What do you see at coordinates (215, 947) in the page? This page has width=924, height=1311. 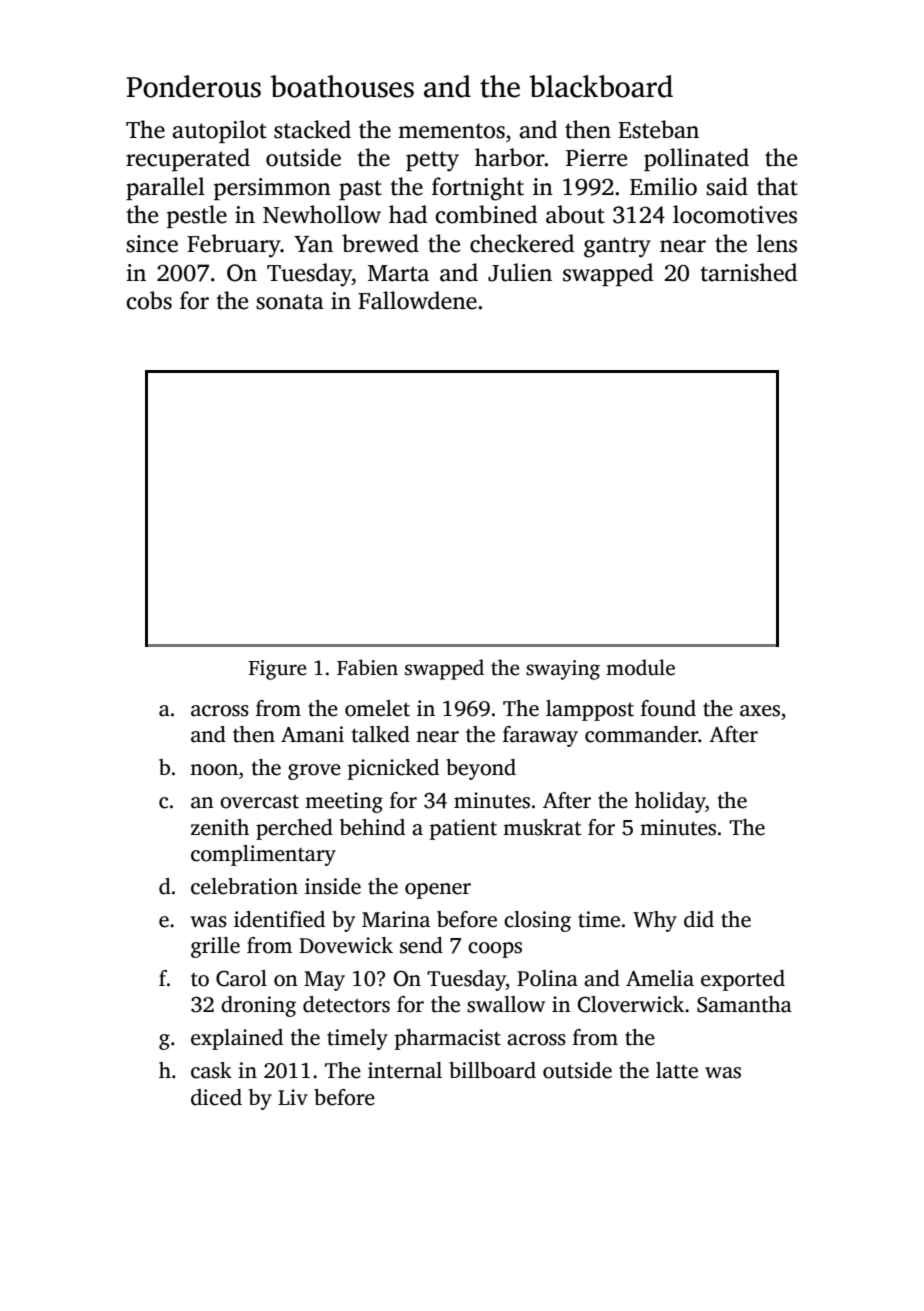 I see `grille` at bounding box center [215, 947].
